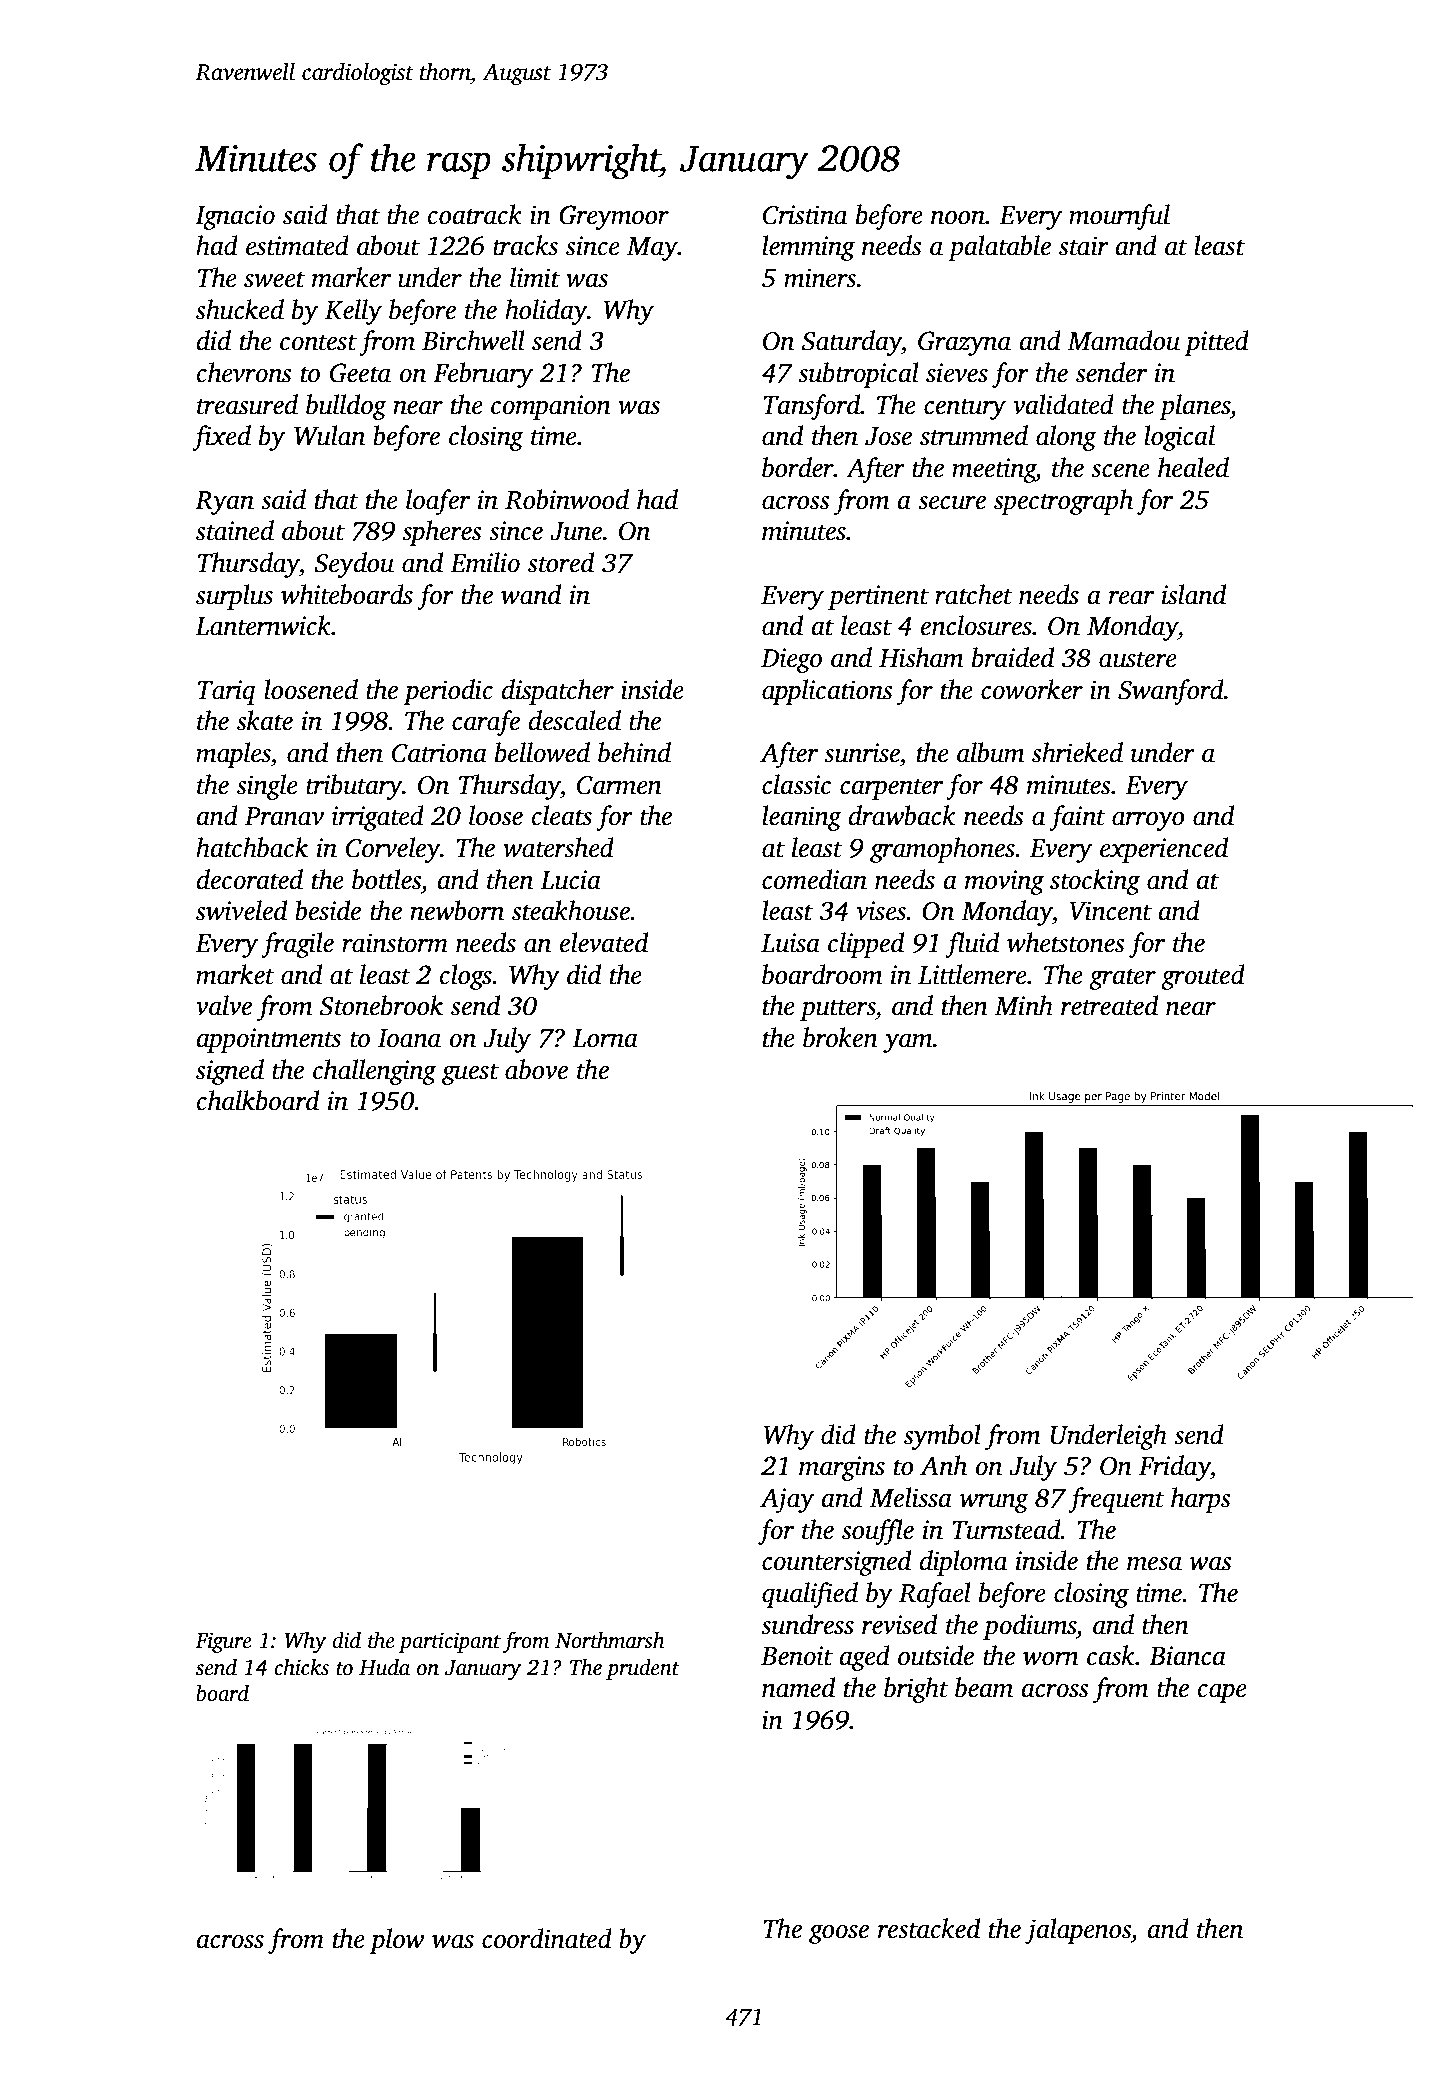 This screenshot has height=2100, width=1450. What do you see at coordinates (908, 1043) in the screenshot?
I see `yam` at bounding box center [908, 1043].
